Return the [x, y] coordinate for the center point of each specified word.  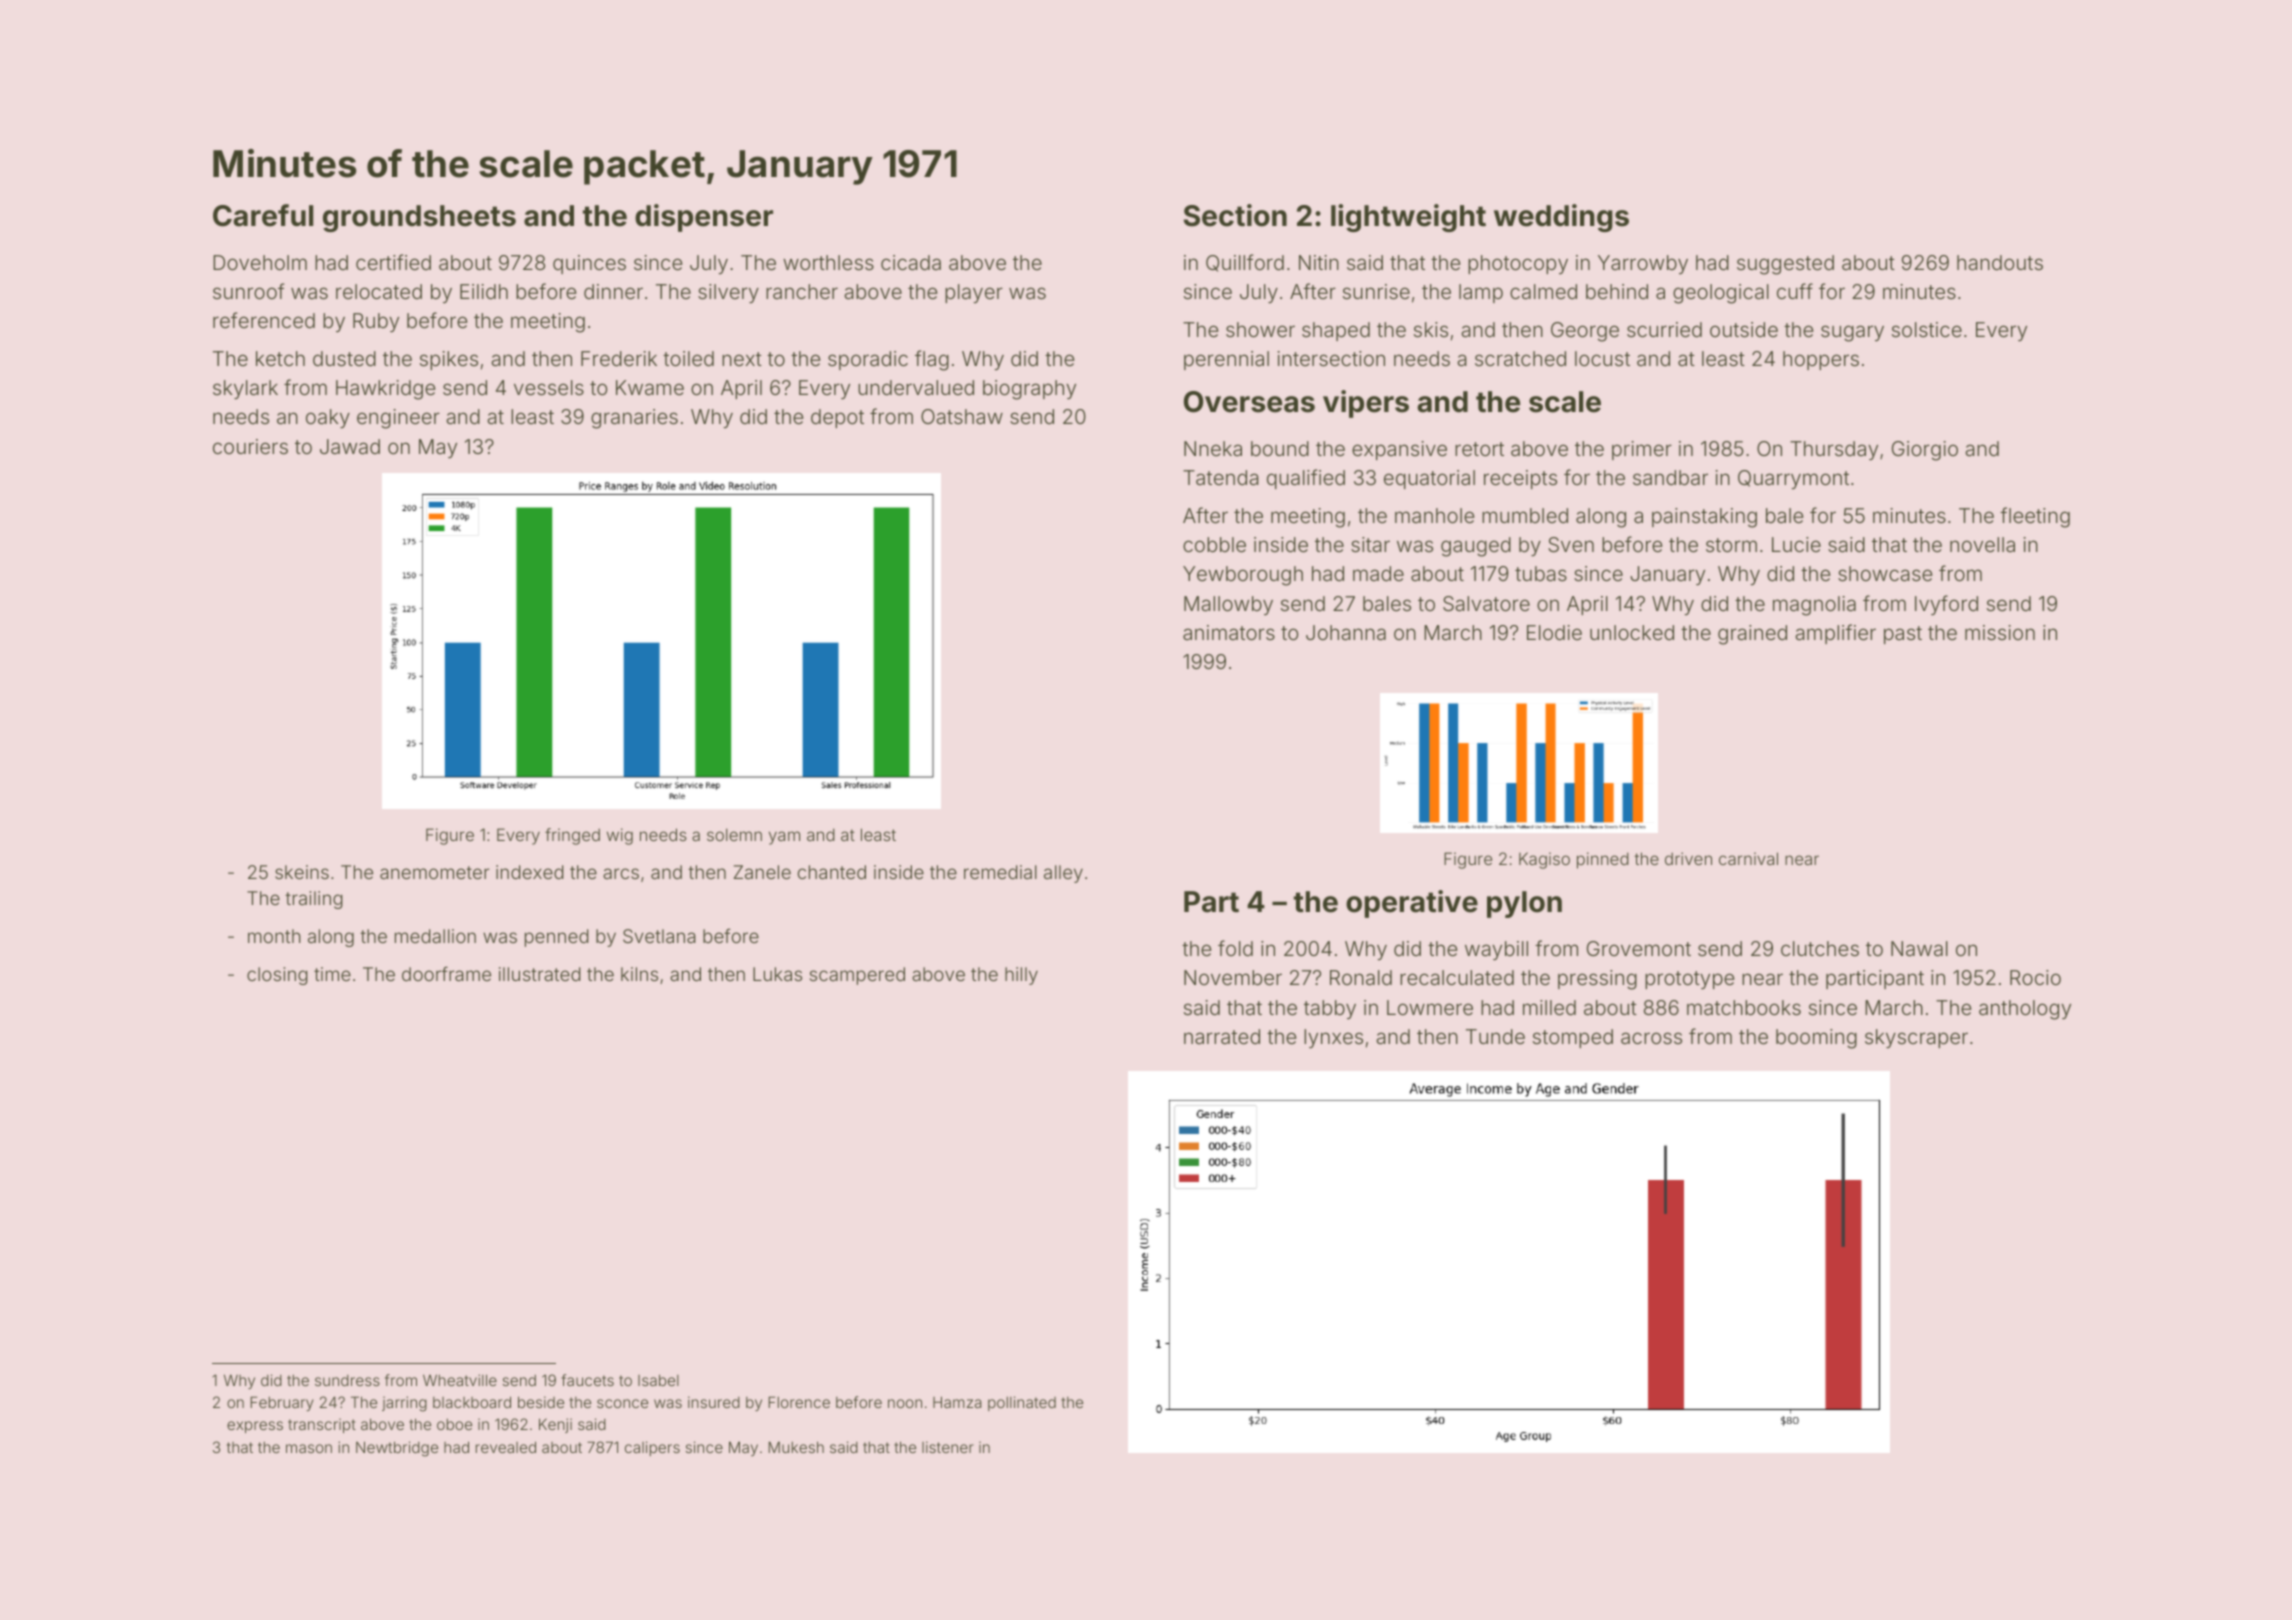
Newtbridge [397, 1449]
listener [948, 1447]
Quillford [1245, 263]
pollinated [1022, 1403]
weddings [1561, 218]
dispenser [704, 218]
